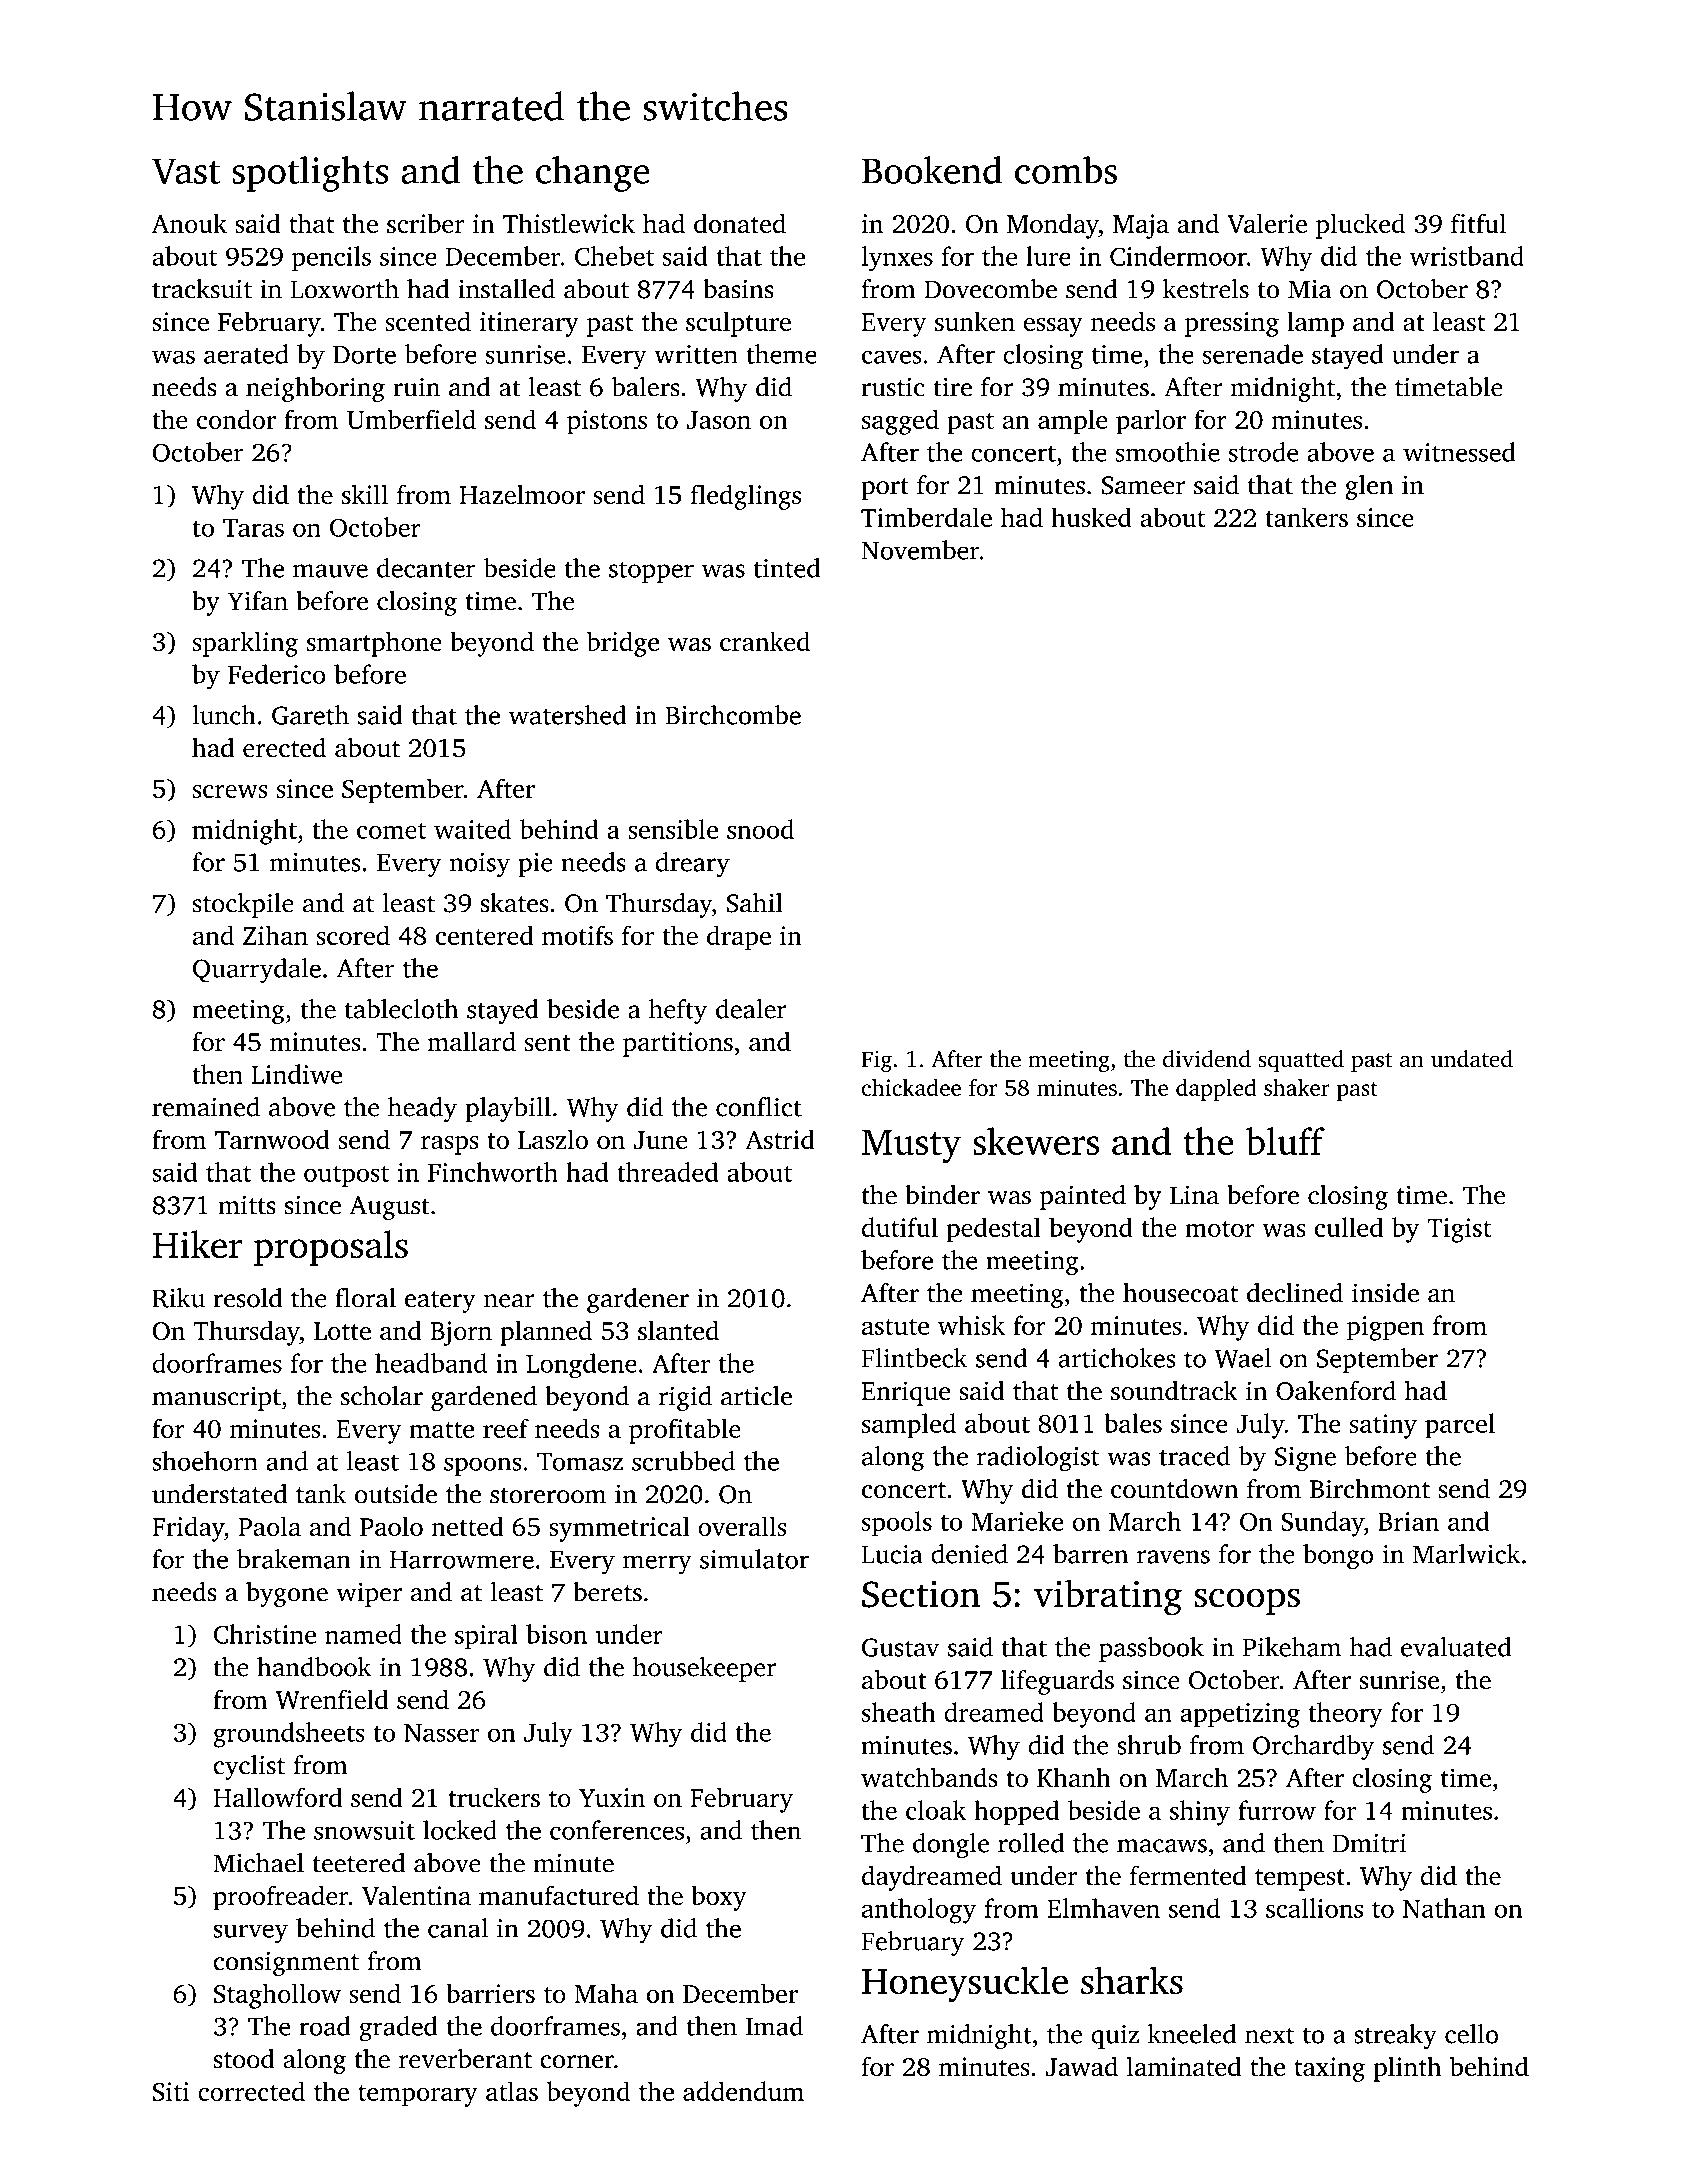 The image size is (1683, 2178). Describe the element at coordinates (593, 174) in the document. I see `change` at that location.
